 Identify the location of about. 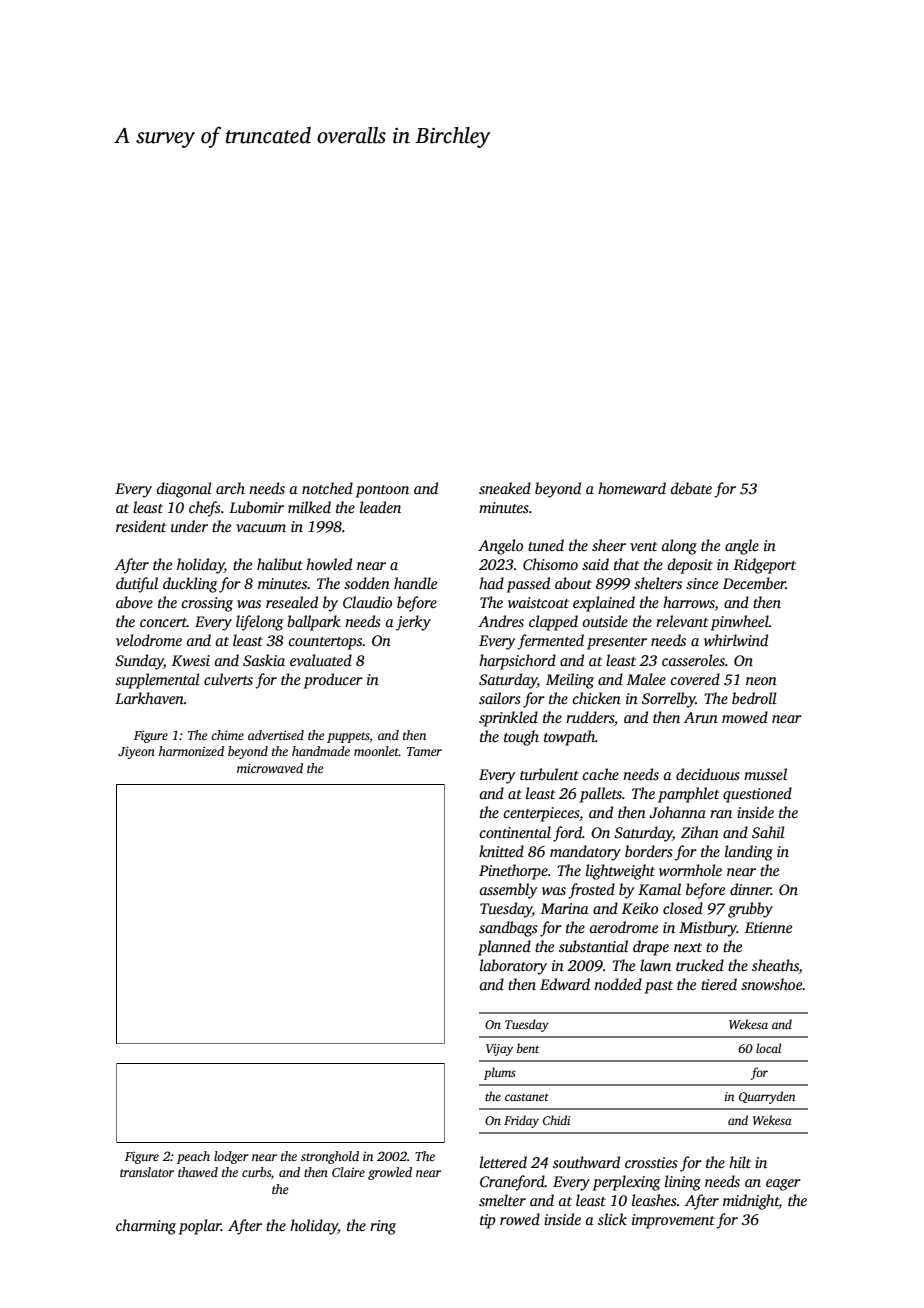
(573, 583).
